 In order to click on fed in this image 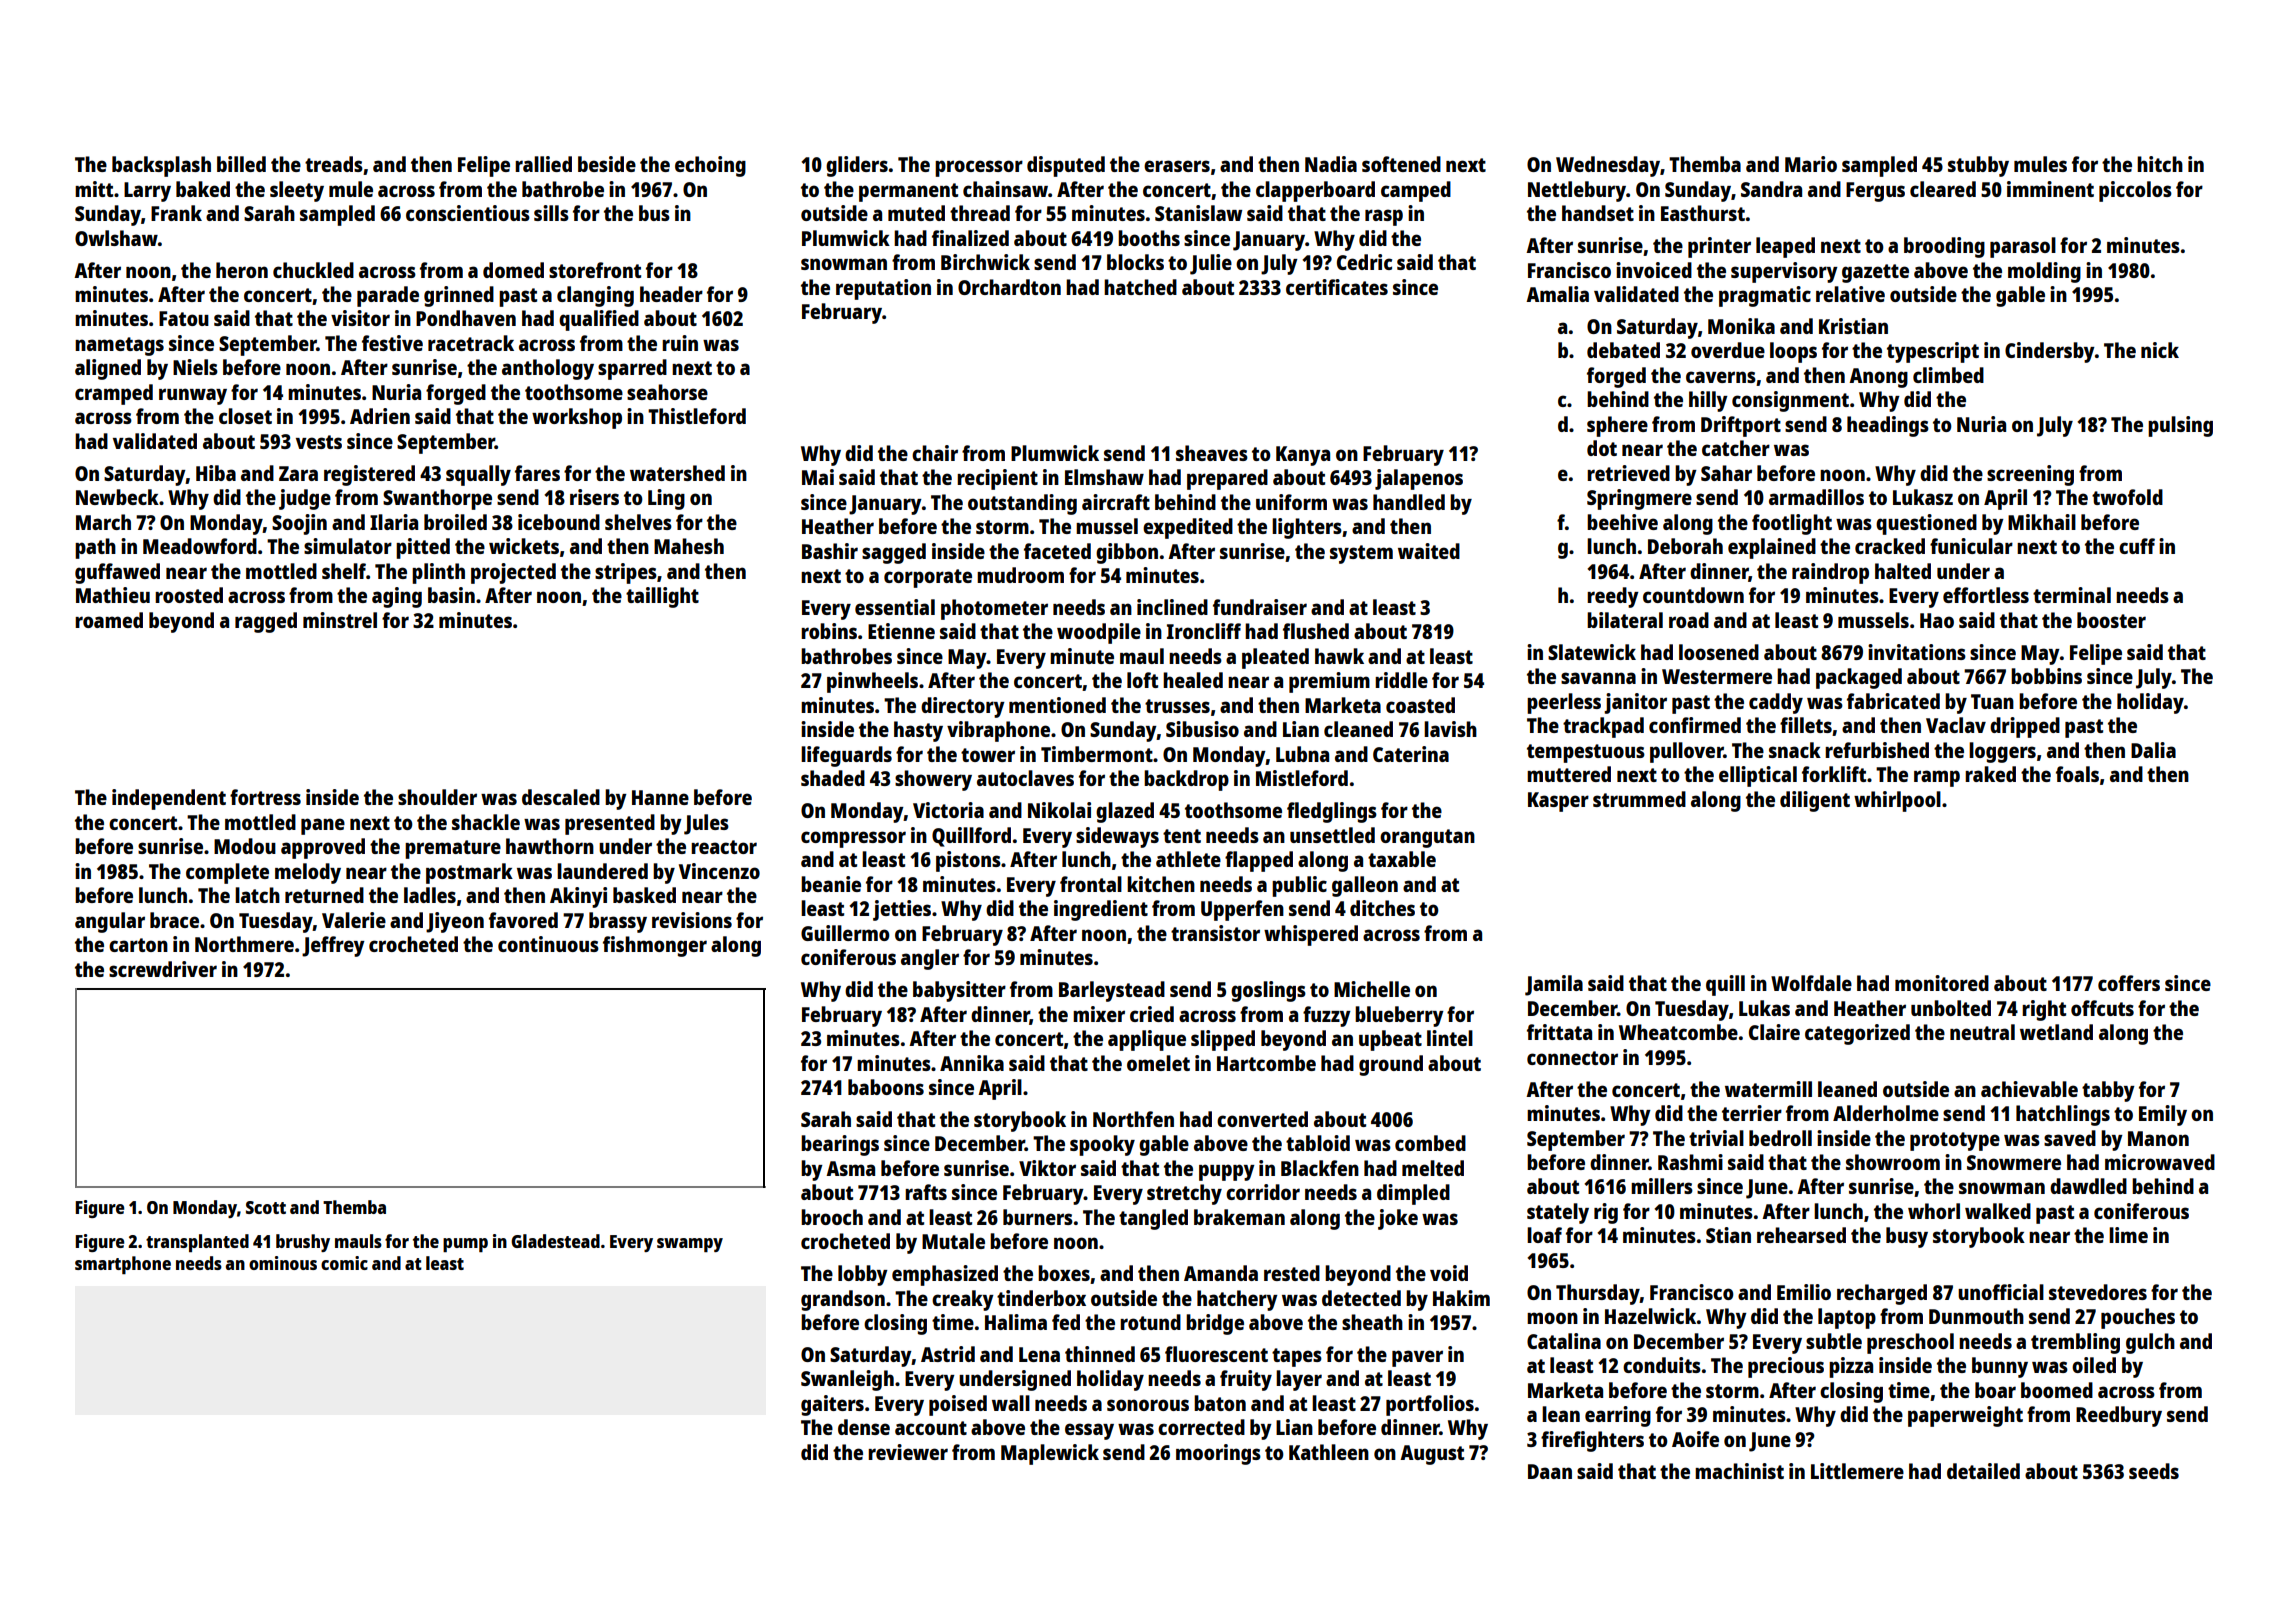, I will do `click(1066, 1322)`.
